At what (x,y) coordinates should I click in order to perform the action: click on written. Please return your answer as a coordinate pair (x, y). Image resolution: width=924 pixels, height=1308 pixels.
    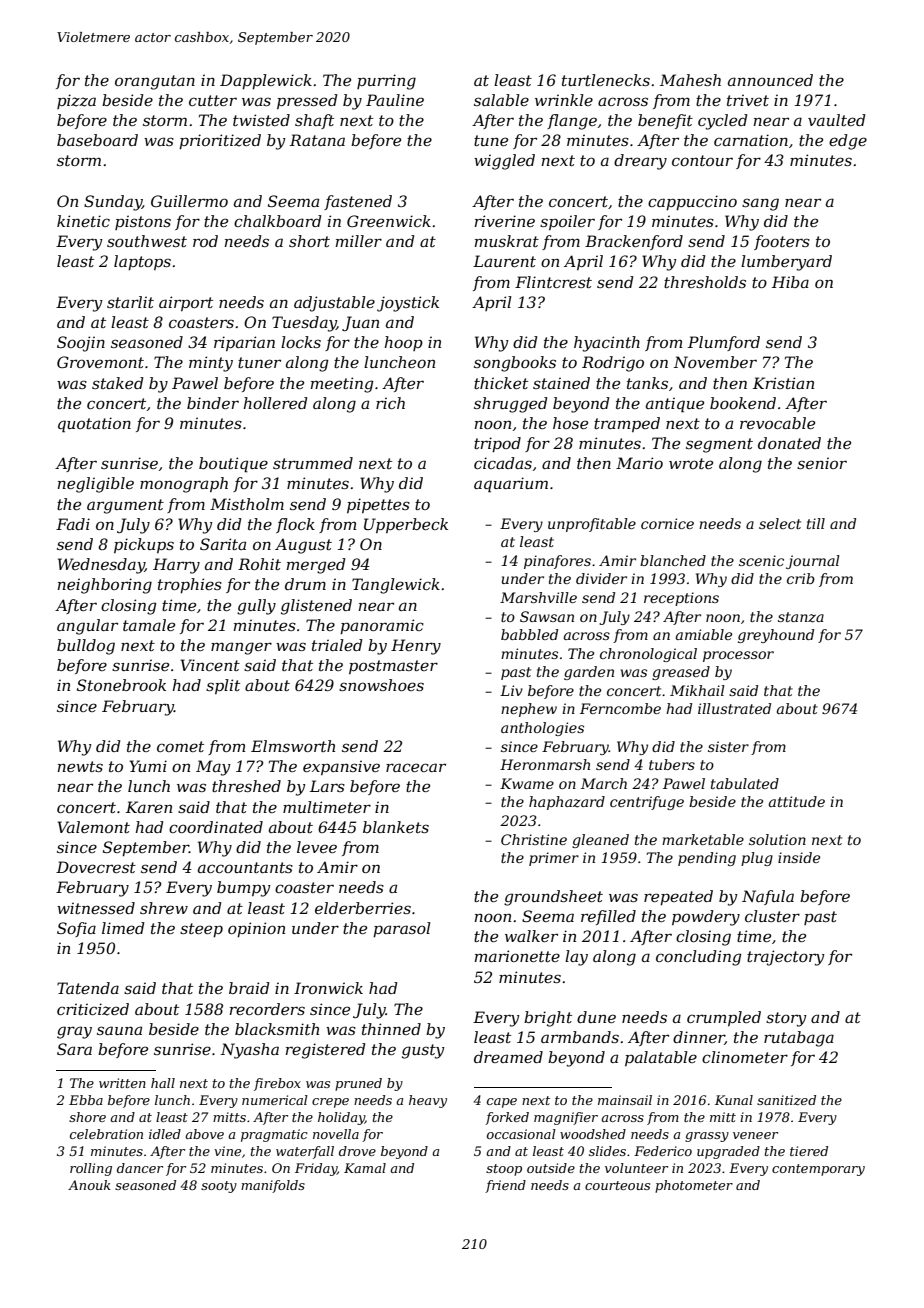
    Looking at the image, I should click on (122, 1083).
